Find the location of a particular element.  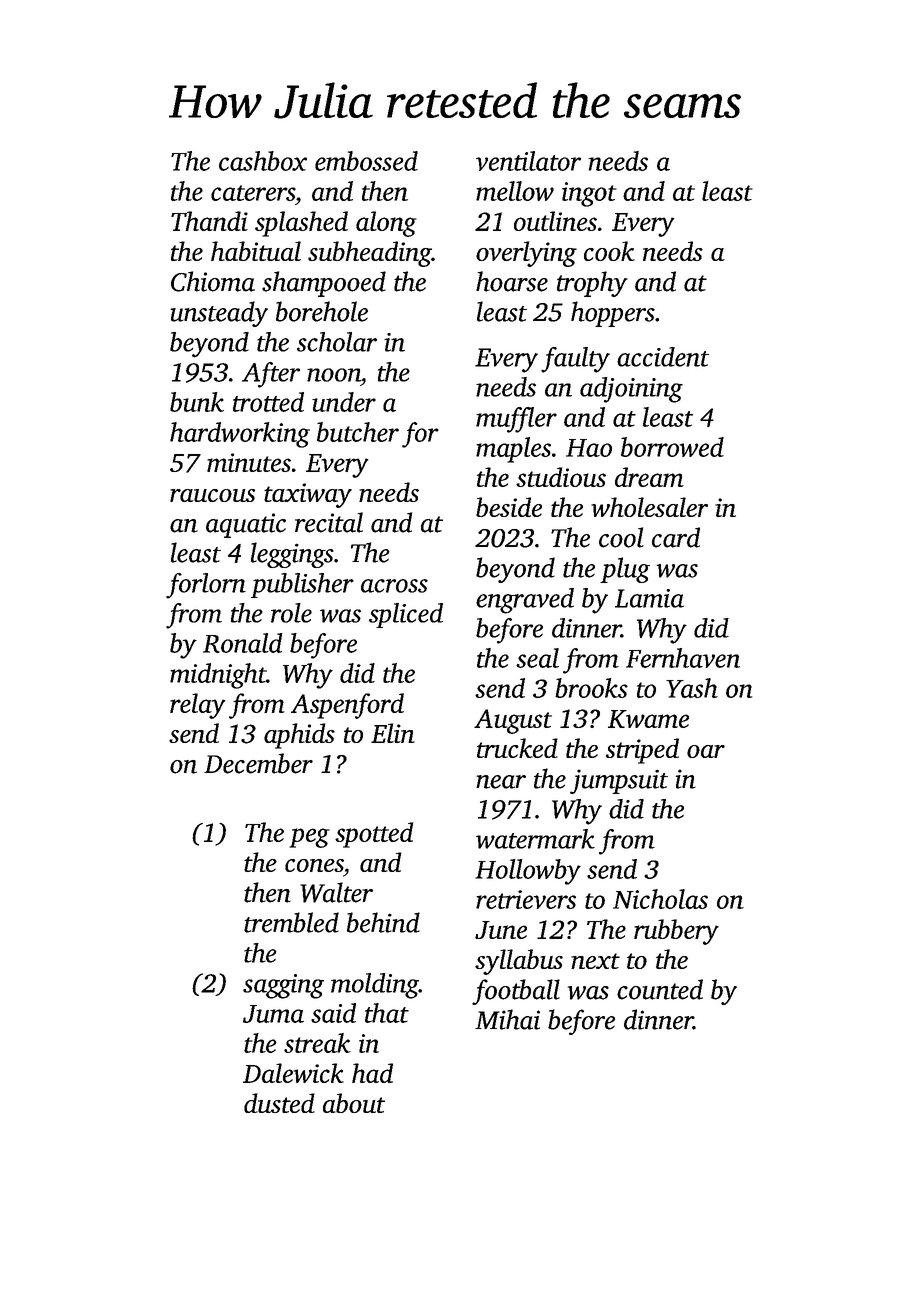

Fernhaven is located at coordinates (683, 658).
